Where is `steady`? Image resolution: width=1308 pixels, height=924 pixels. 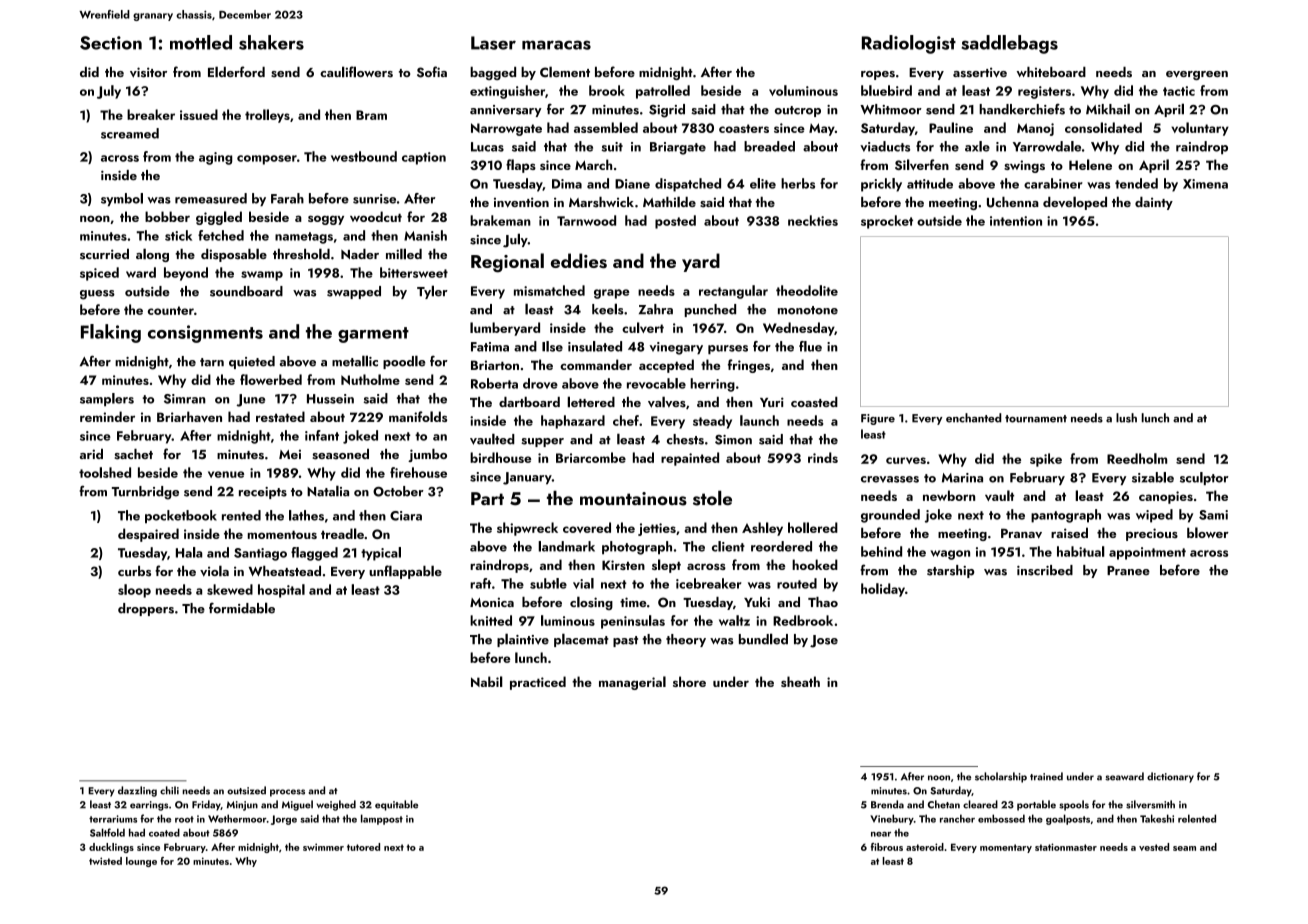 steady is located at coordinates (712, 422).
